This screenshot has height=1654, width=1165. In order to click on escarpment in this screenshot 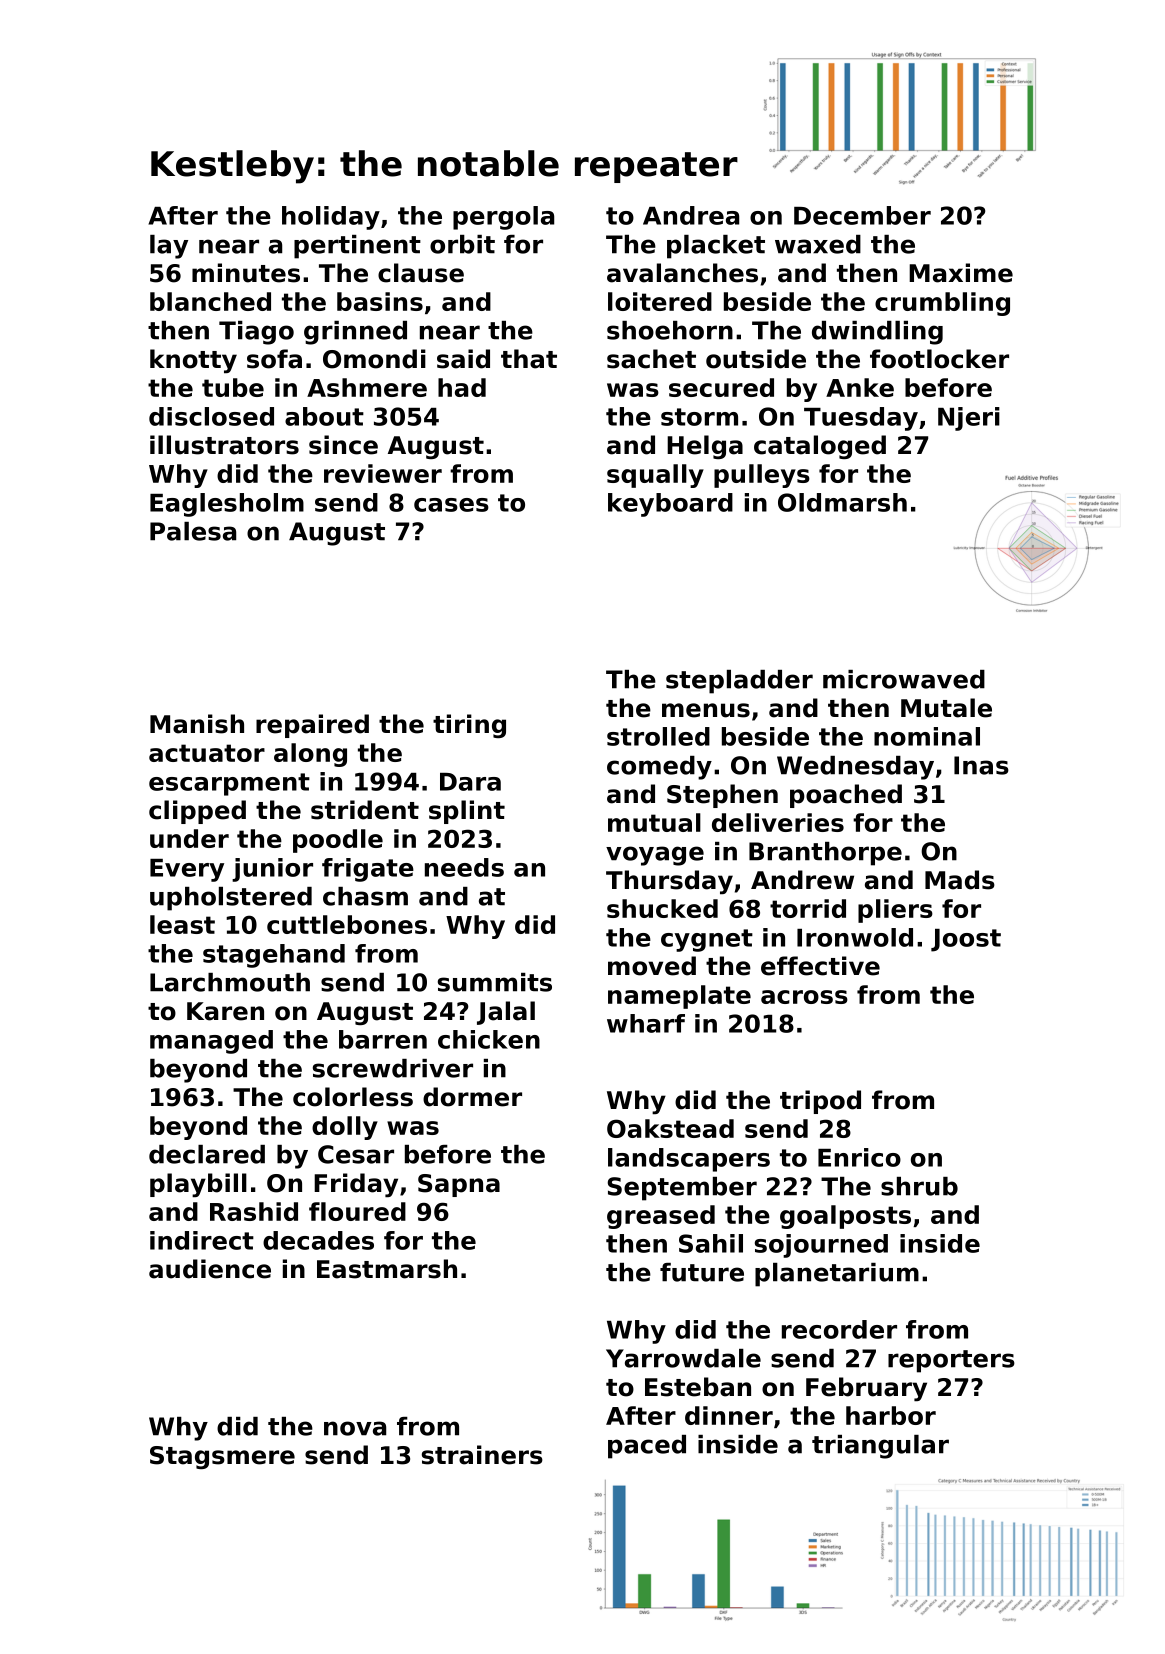, I will do `click(229, 784)`.
